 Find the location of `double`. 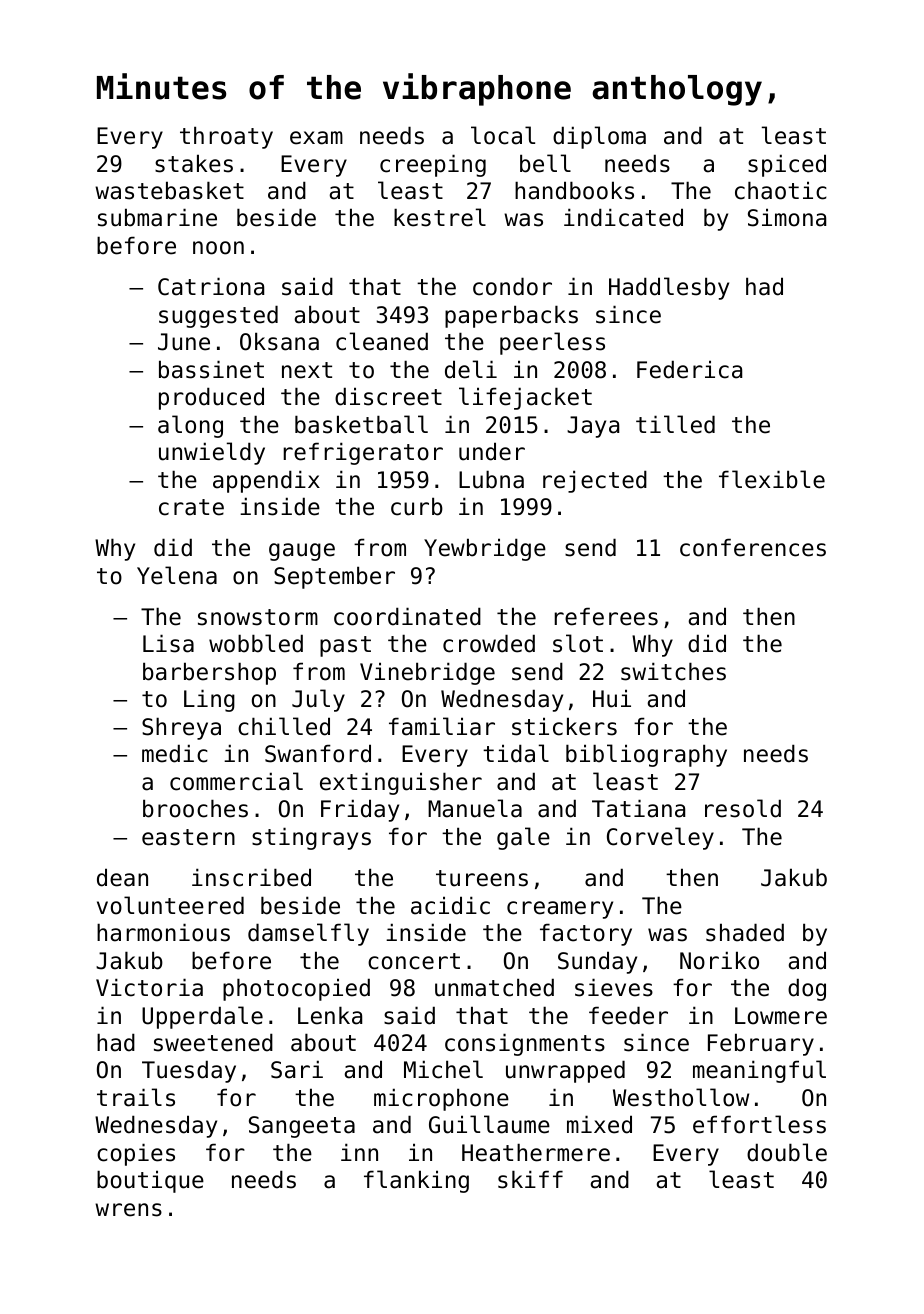

double is located at coordinates (787, 1152).
